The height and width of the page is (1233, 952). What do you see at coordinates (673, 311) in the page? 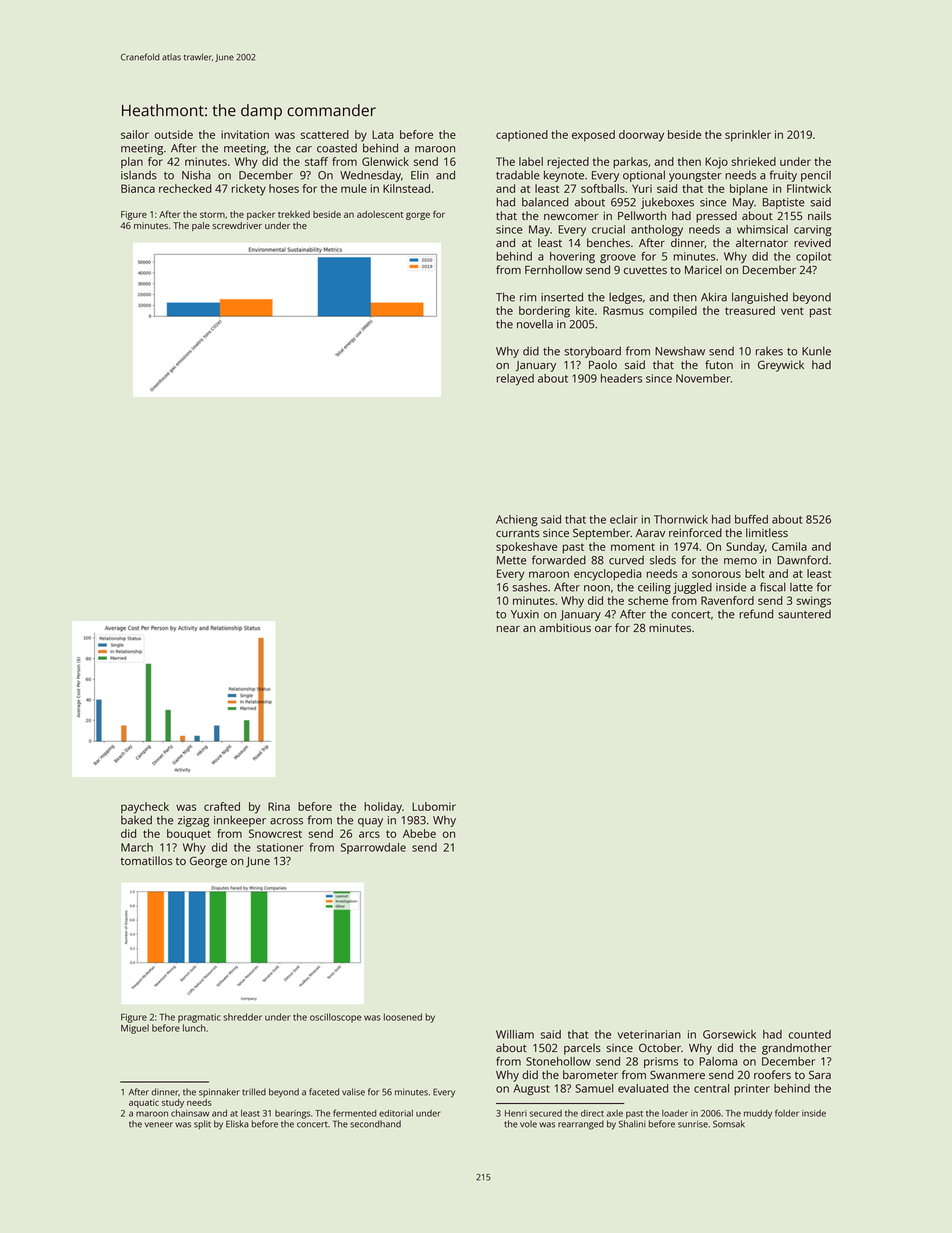
I see `compiled` at bounding box center [673, 311].
